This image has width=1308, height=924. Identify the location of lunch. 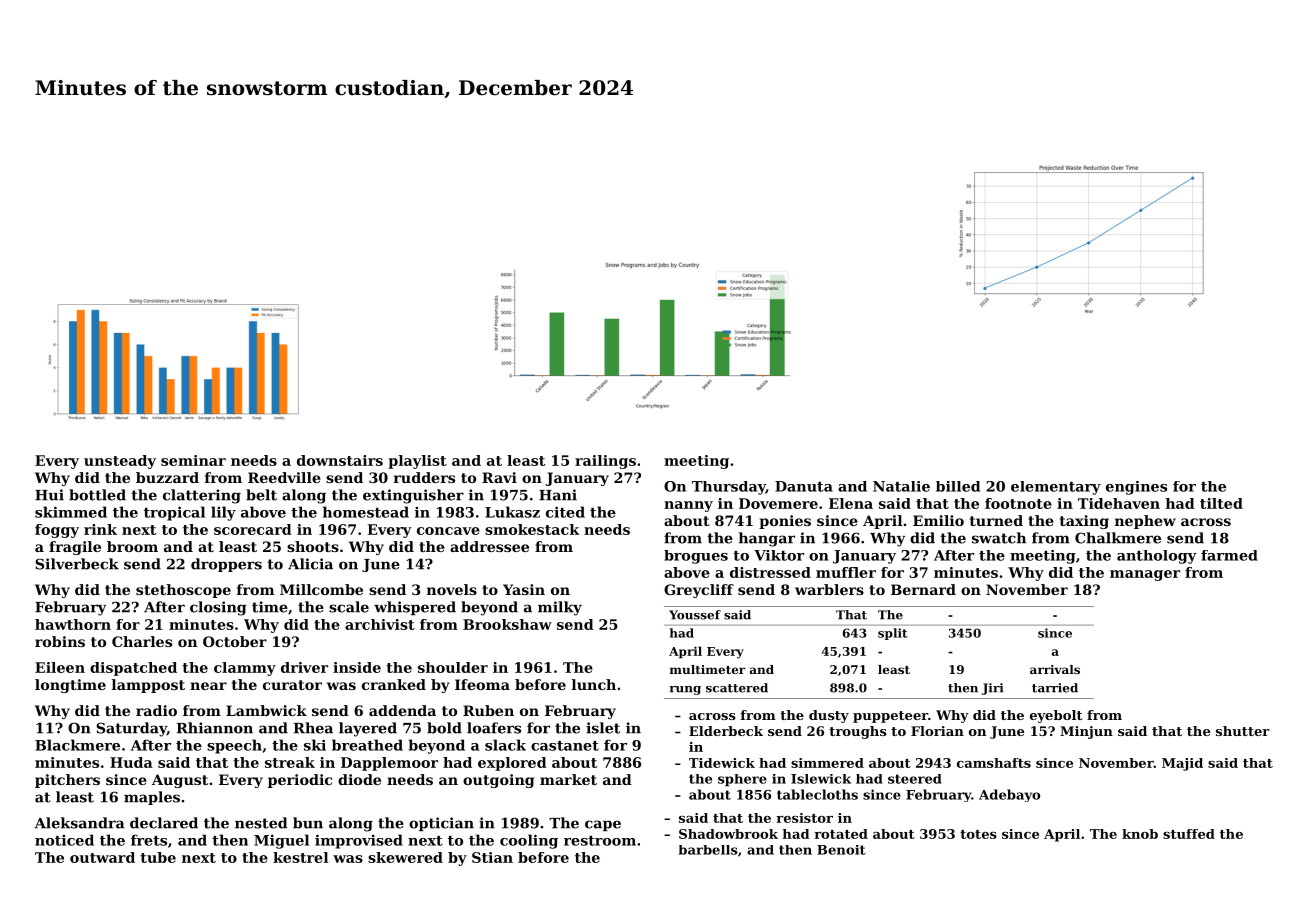
(594, 684).
